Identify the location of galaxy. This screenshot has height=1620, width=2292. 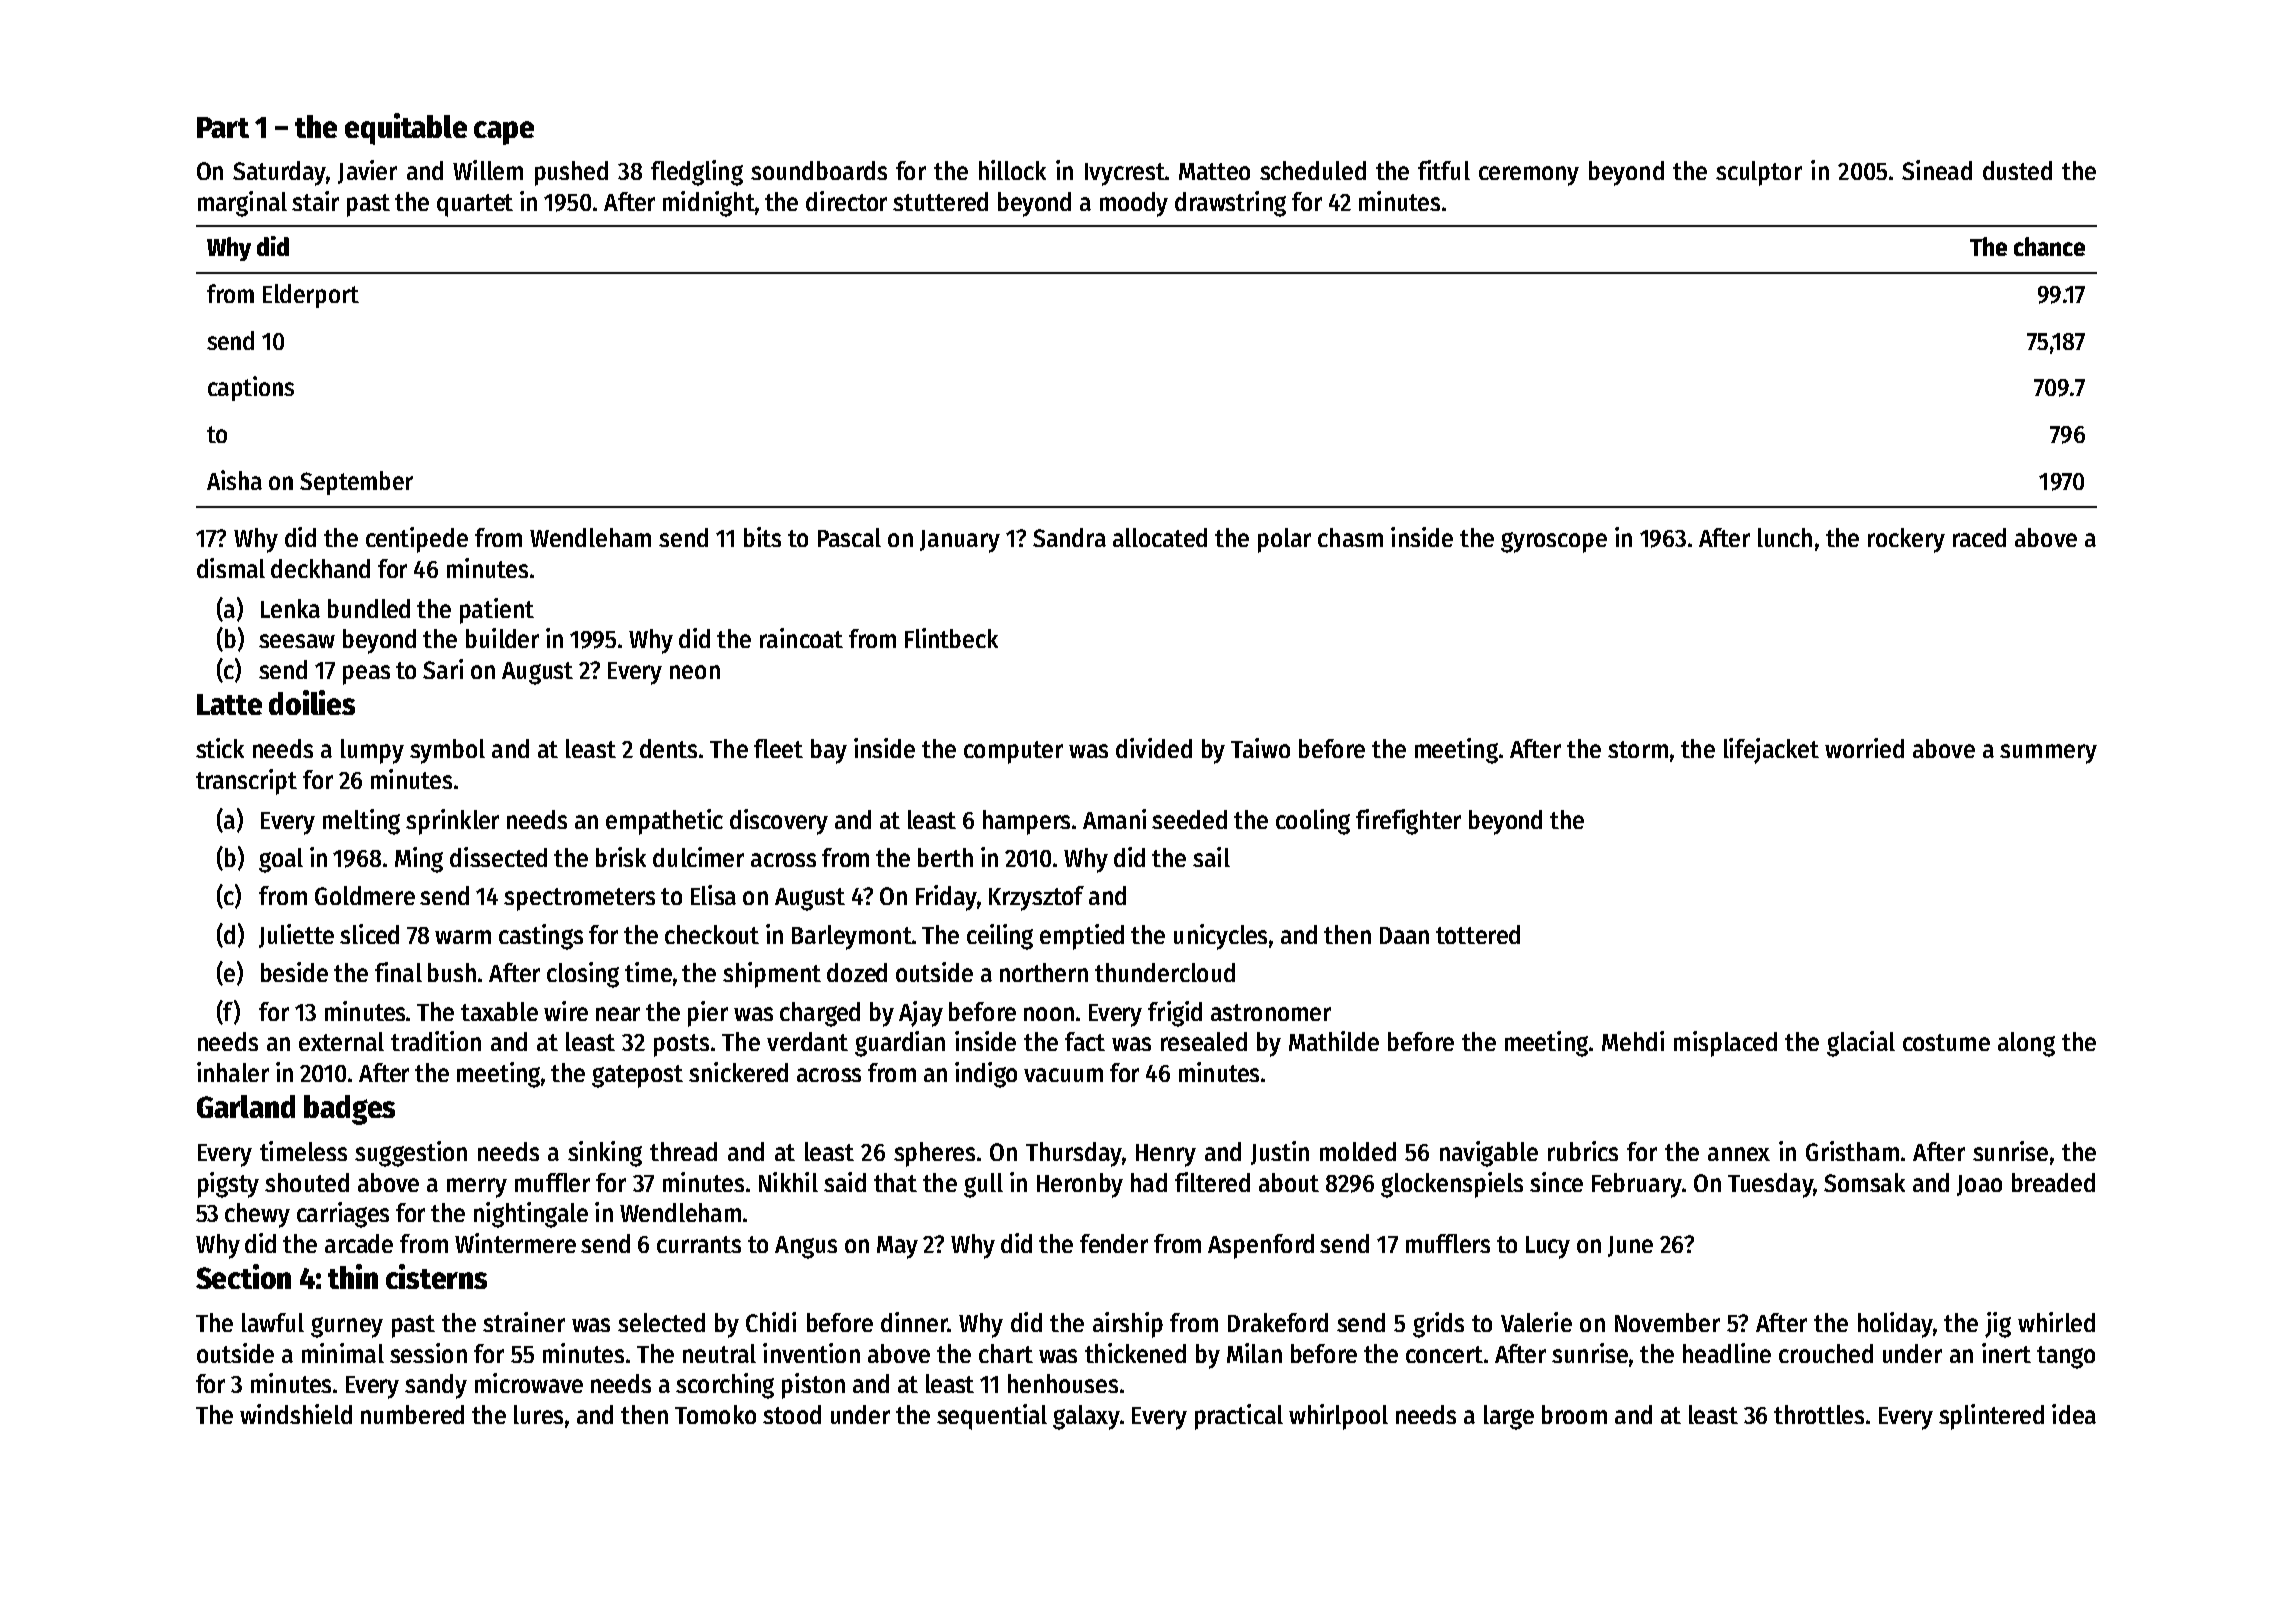
(1086, 1417).
